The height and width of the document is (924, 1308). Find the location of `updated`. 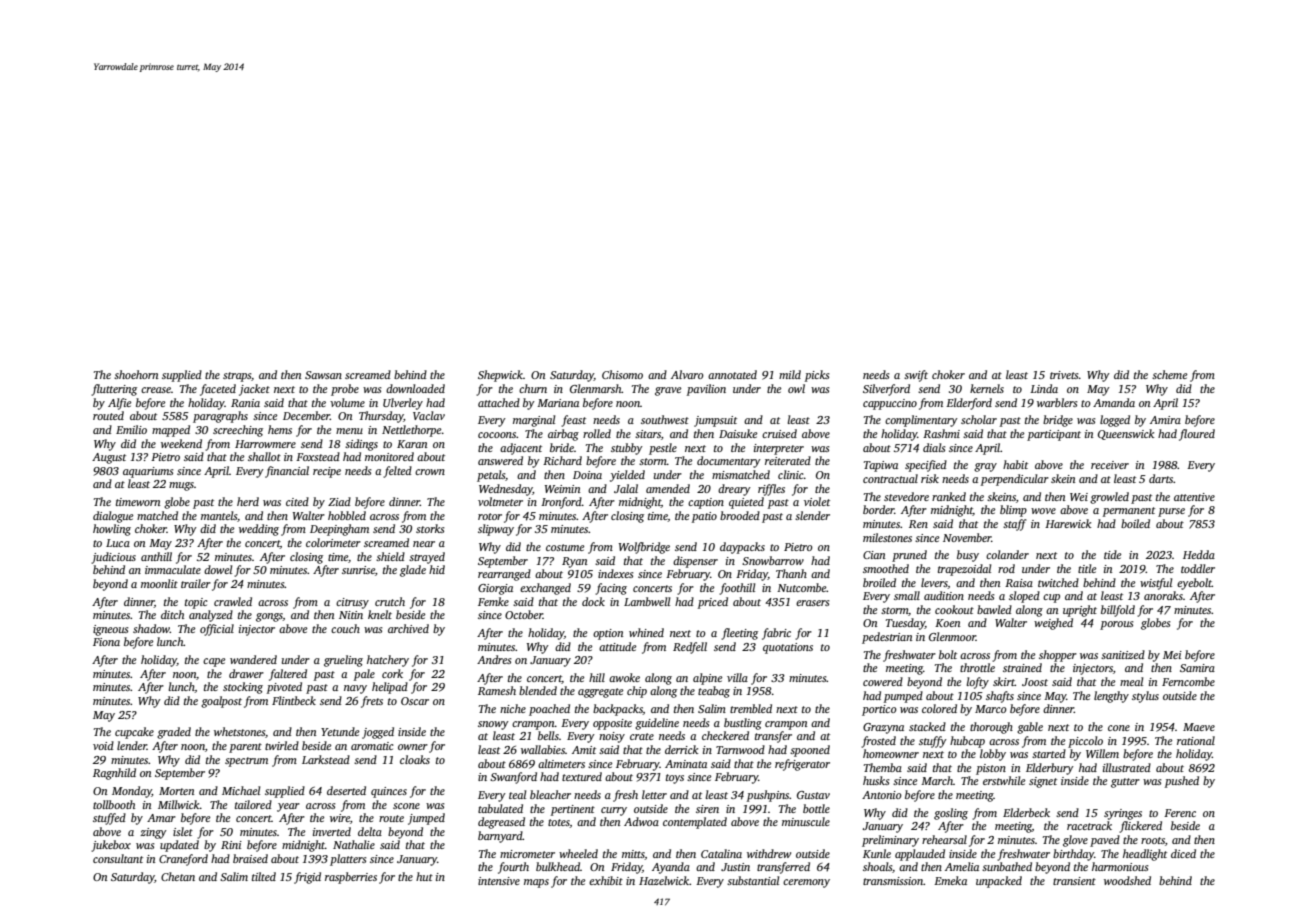

updated is located at coordinates (179, 846).
